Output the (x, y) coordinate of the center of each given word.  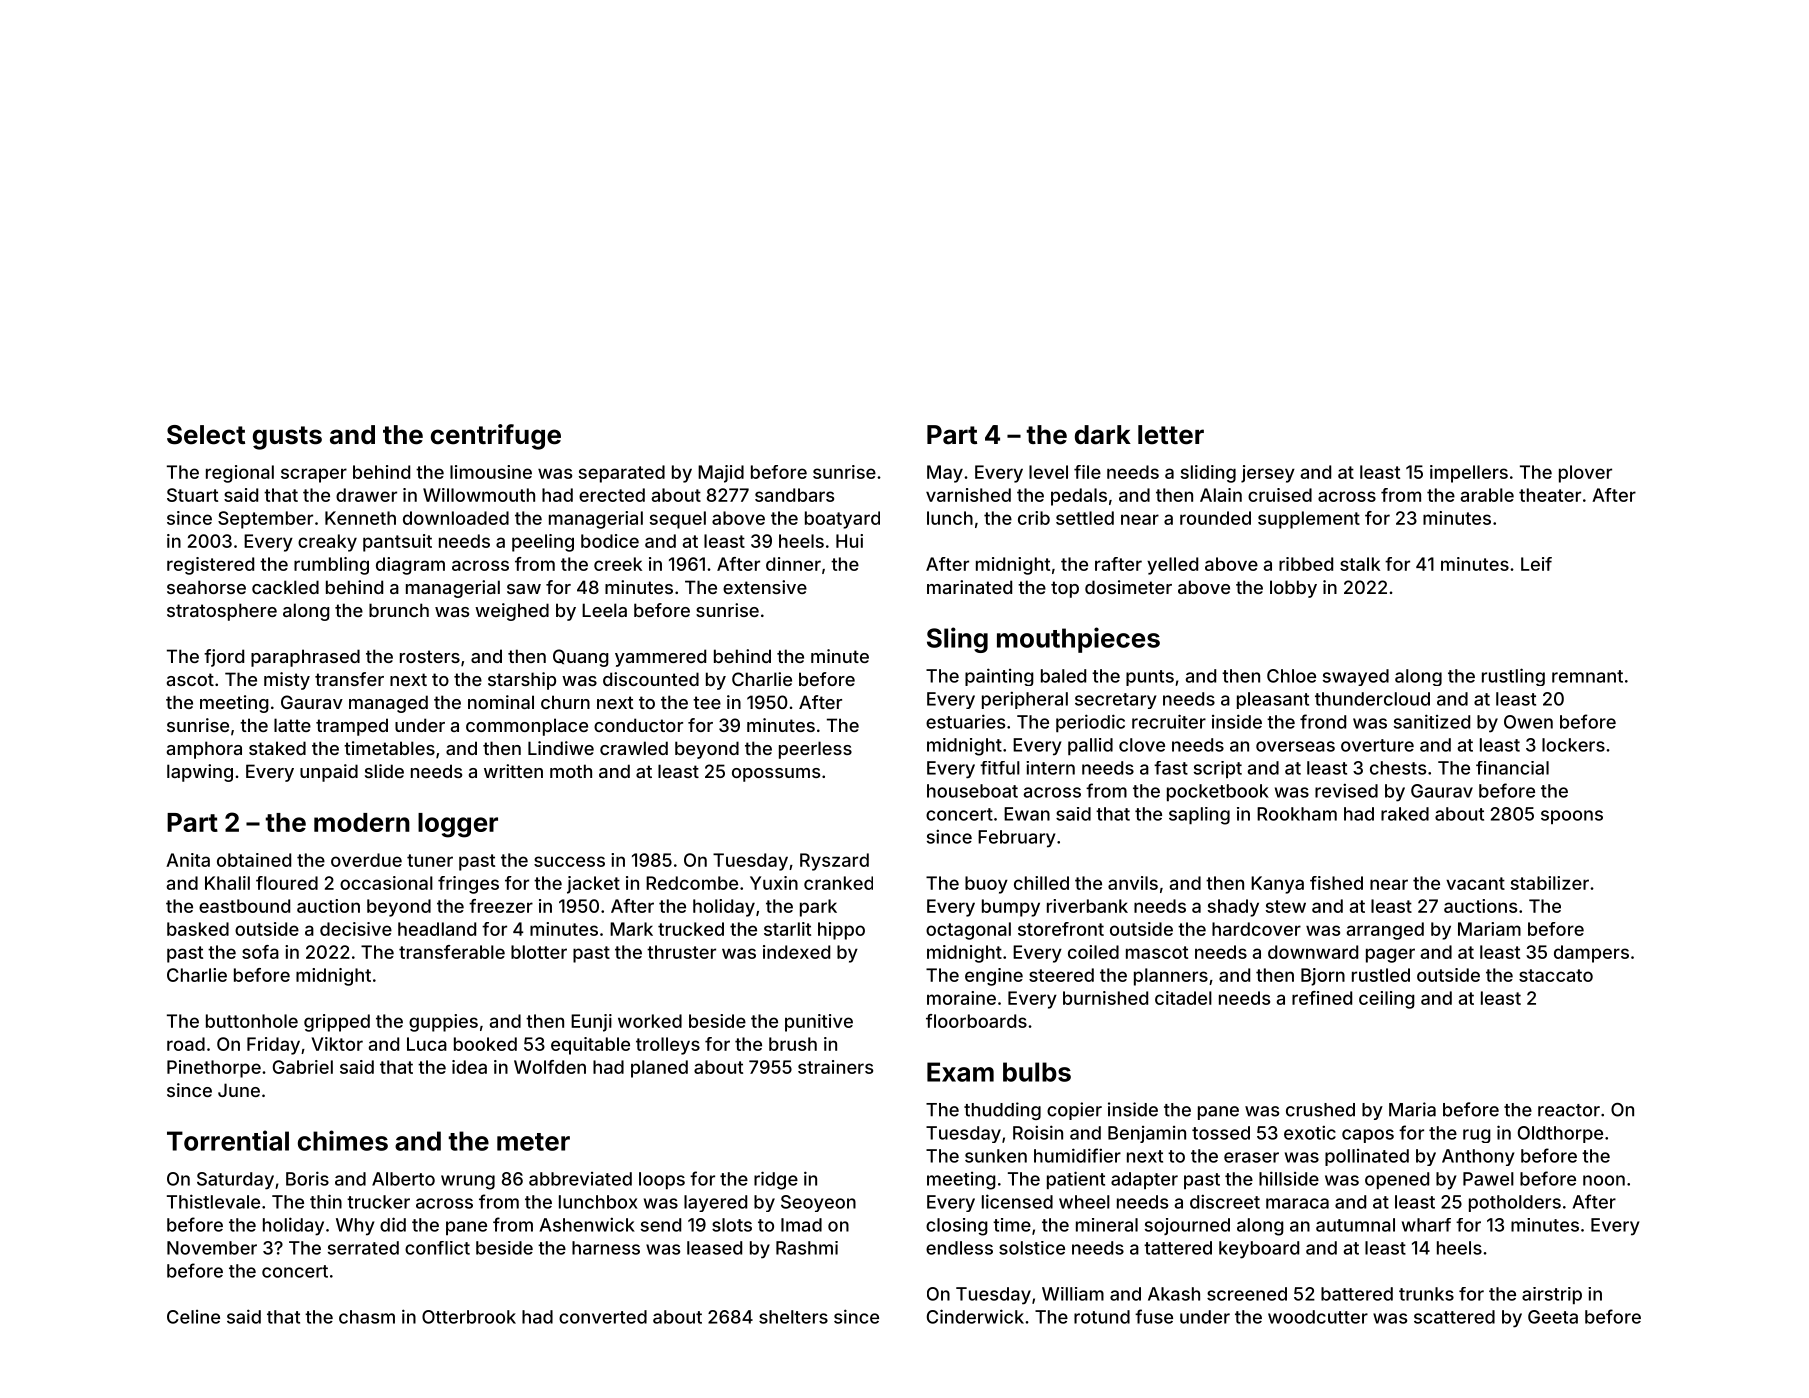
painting (999, 677)
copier (1074, 1111)
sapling (1199, 816)
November (212, 1248)
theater (1550, 495)
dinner (793, 564)
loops (662, 1180)
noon (1604, 1180)
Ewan (1027, 814)
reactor (1569, 1110)
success (569, 861)
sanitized (1432, 721)
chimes (343, 1140)
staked (277, 748)
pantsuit (397, 543)
